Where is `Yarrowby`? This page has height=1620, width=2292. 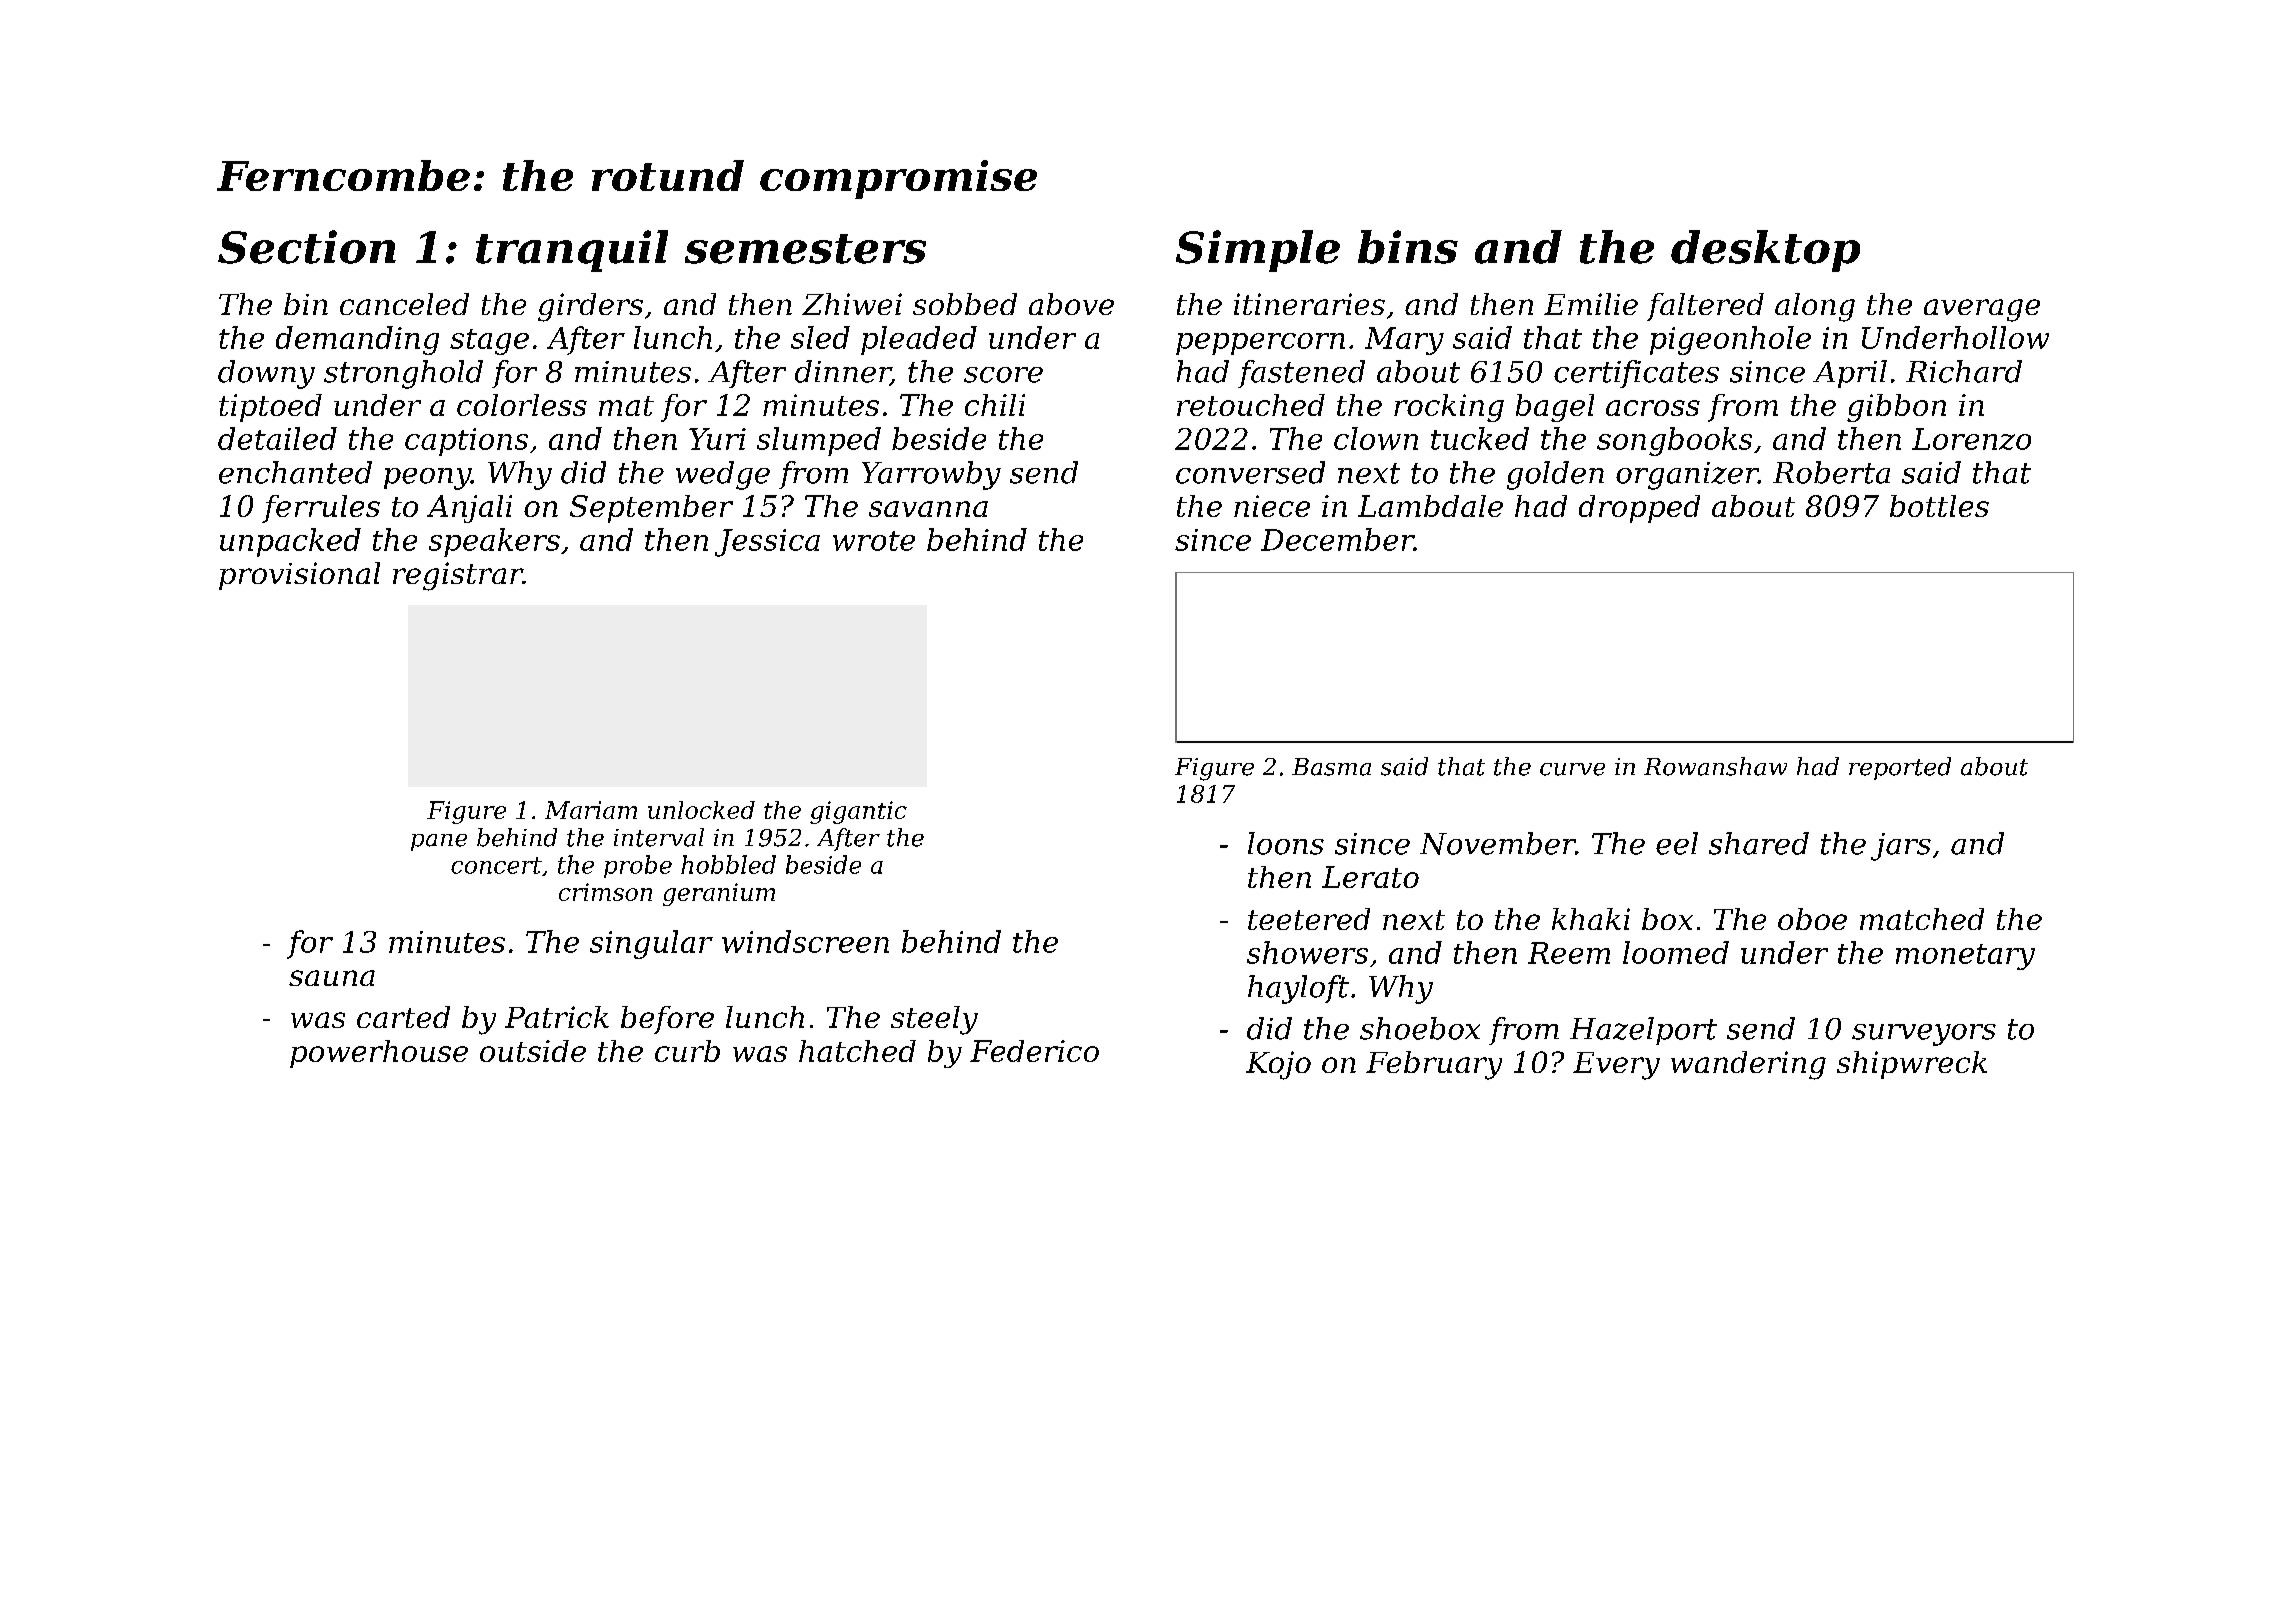
Yarrowby is located at coordinates (931, 475).
